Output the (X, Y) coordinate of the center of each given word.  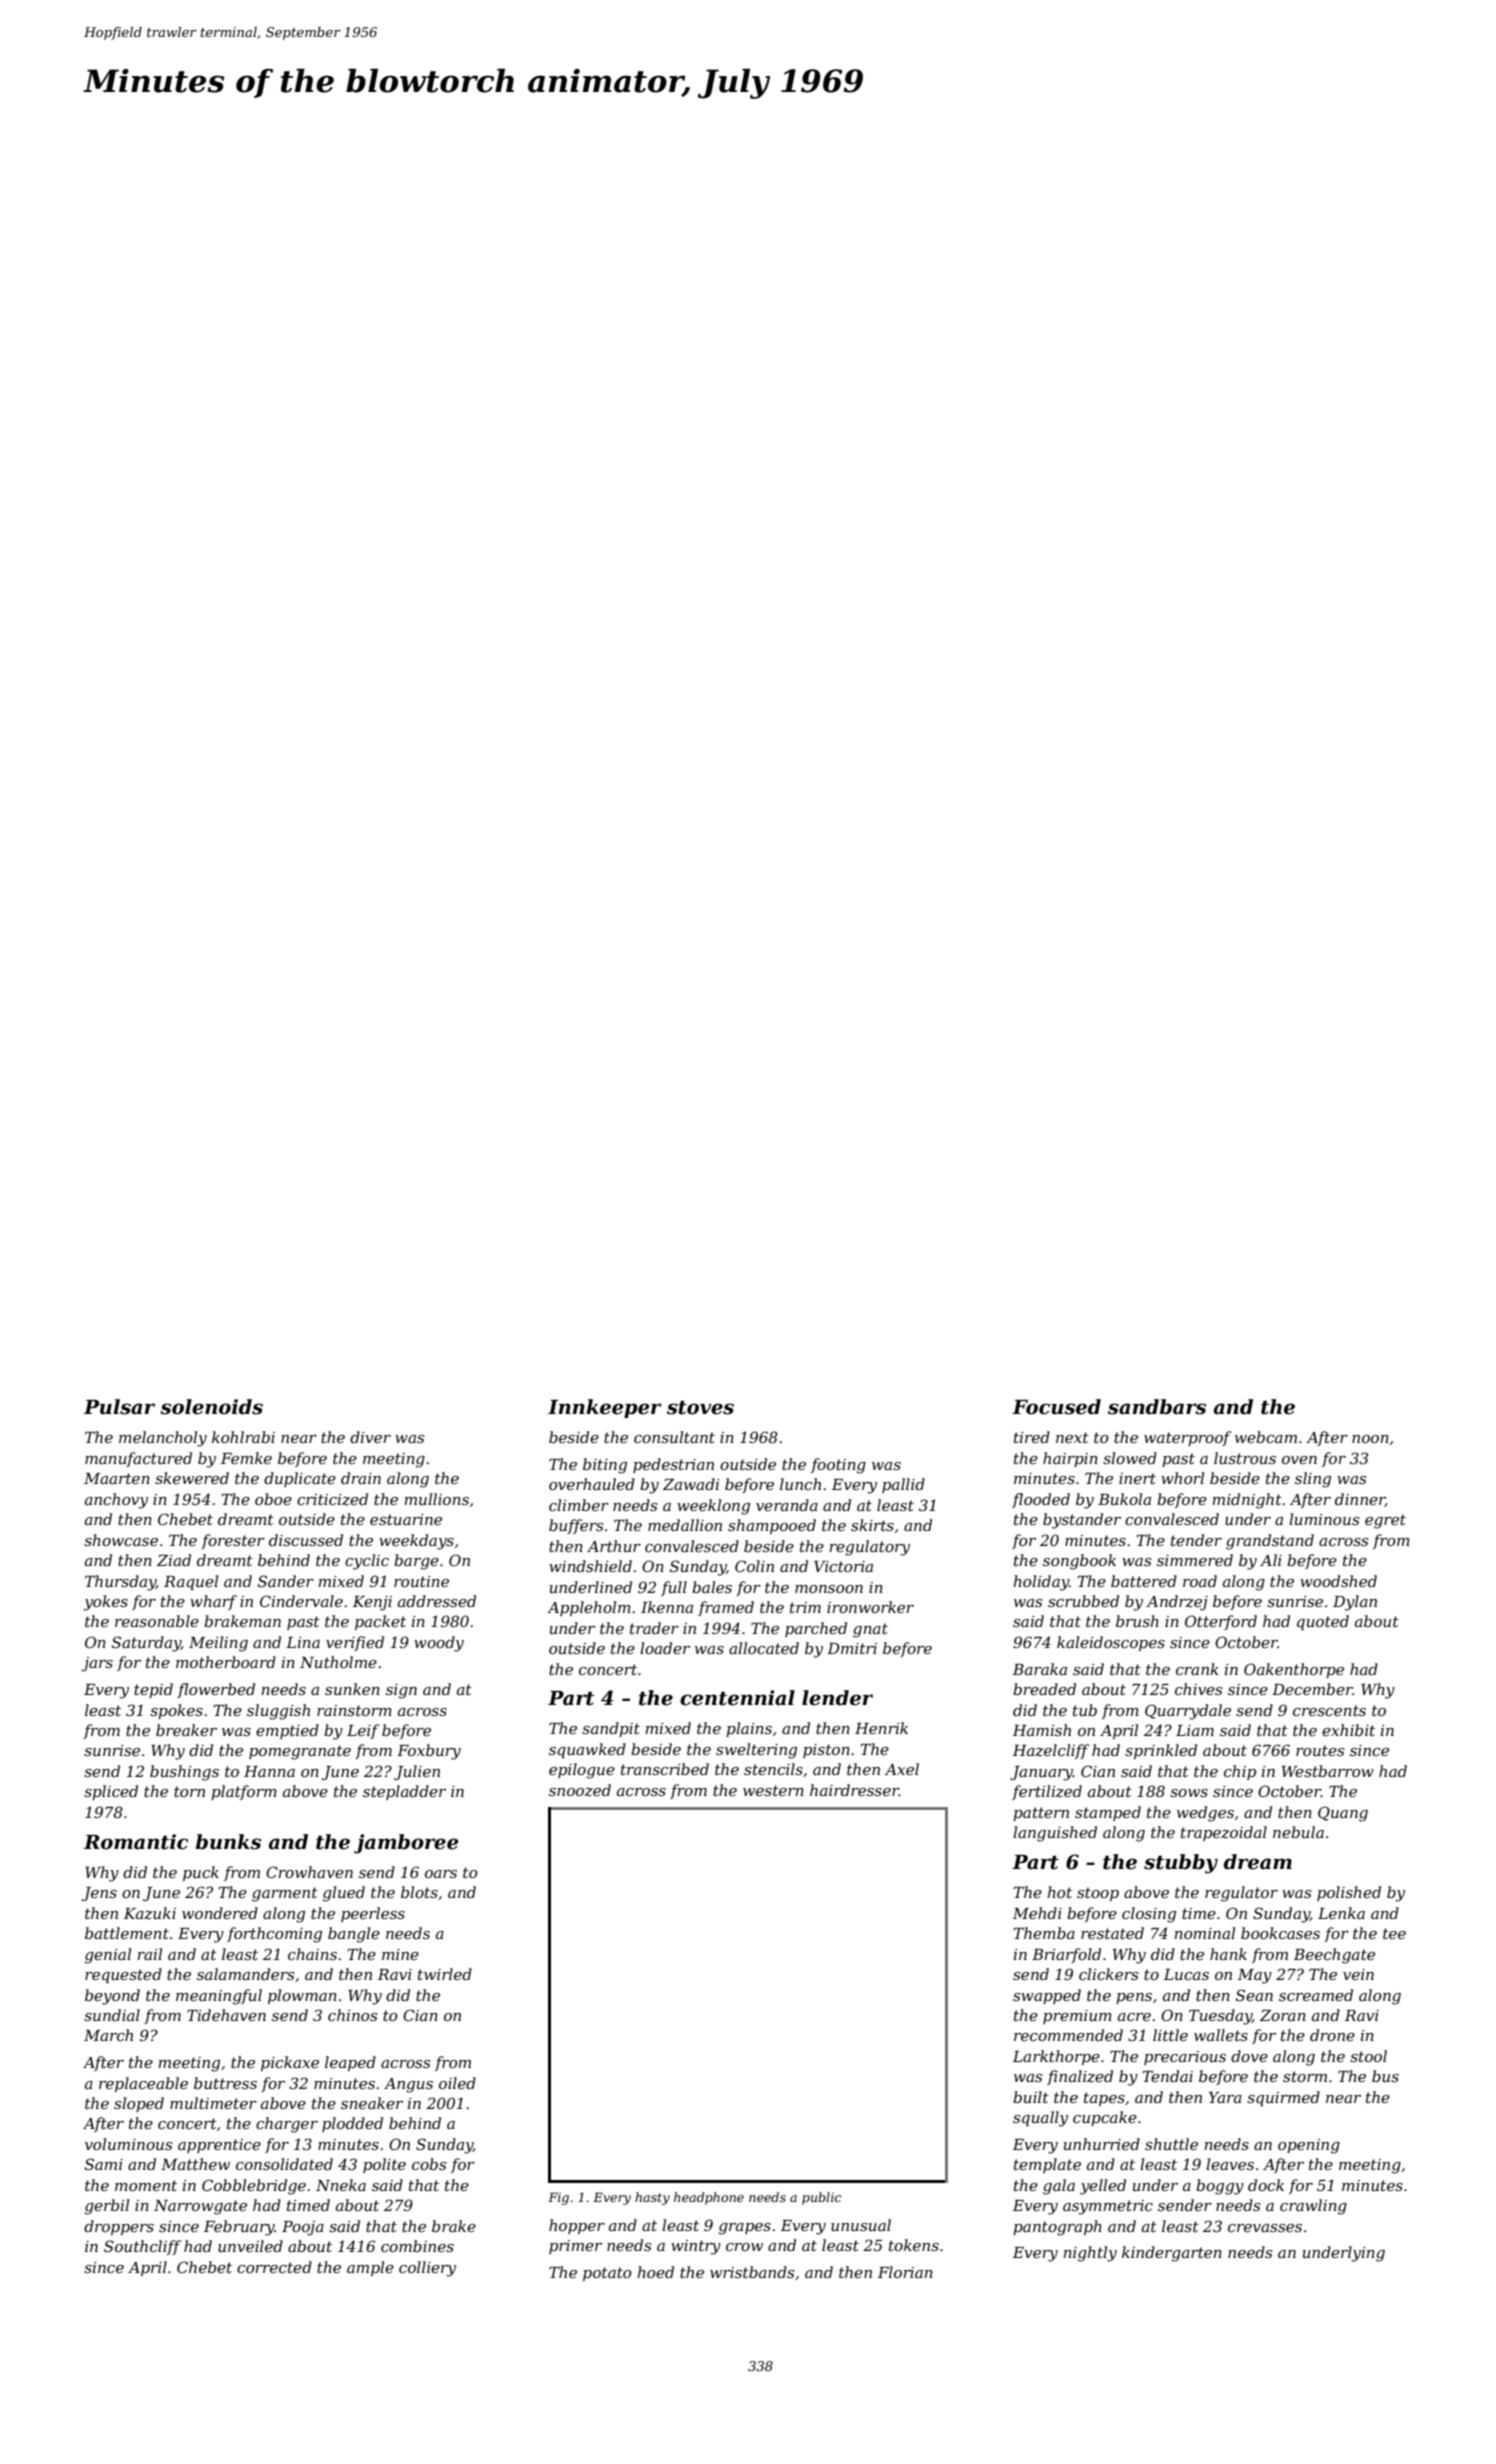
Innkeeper (605, 1408)
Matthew (195, 2164)
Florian (905, 2272)
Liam (1195, 1730)
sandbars (1157, 1407)
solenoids (211, 1407)
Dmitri (852, 1648)
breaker (186, 1730)
